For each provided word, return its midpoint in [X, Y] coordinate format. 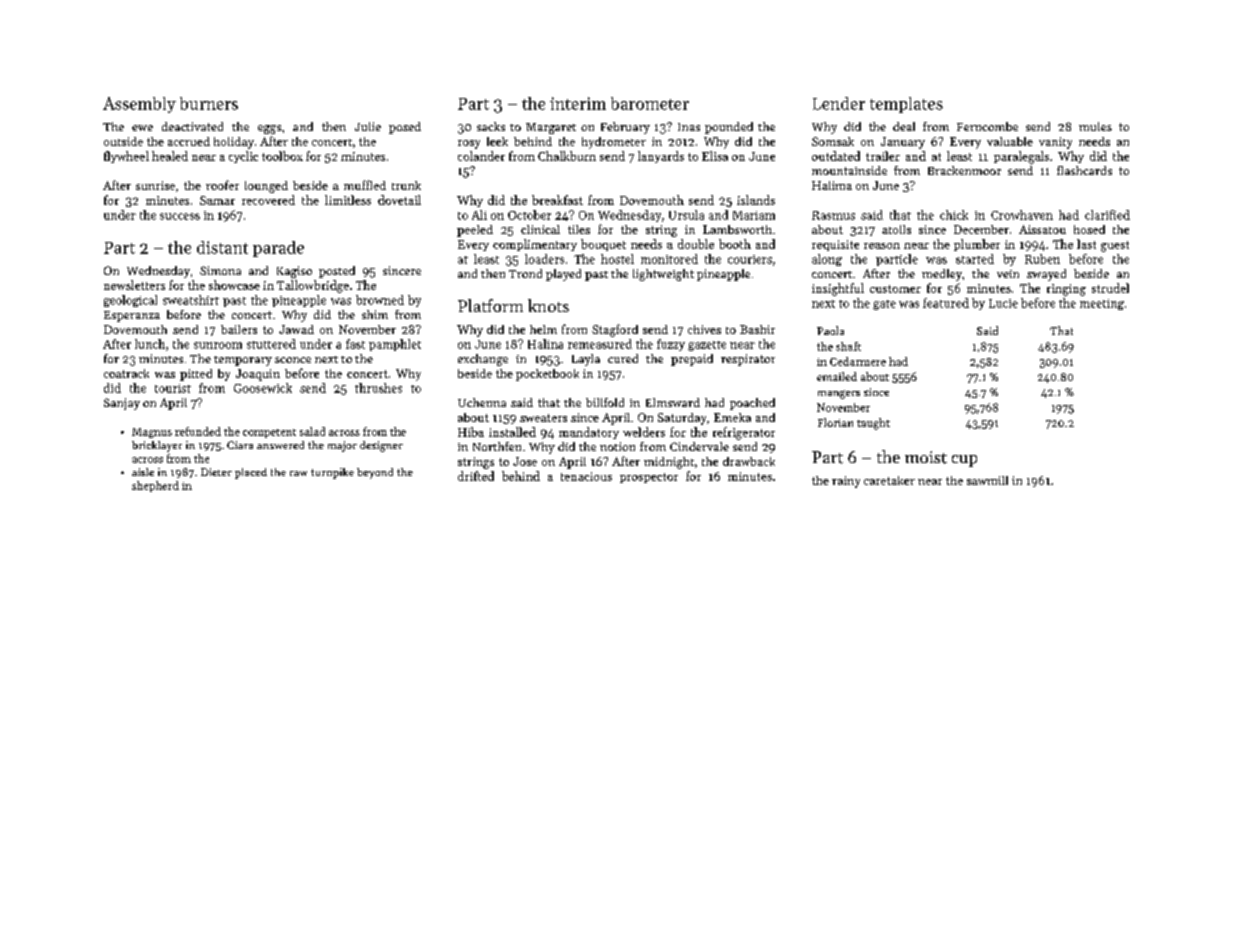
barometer [650, 103]
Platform [490, 305]
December [981, 229]
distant [222, 247]
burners [209, 103]
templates [906, 105]
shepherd [155, 486]
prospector [649, 478]
